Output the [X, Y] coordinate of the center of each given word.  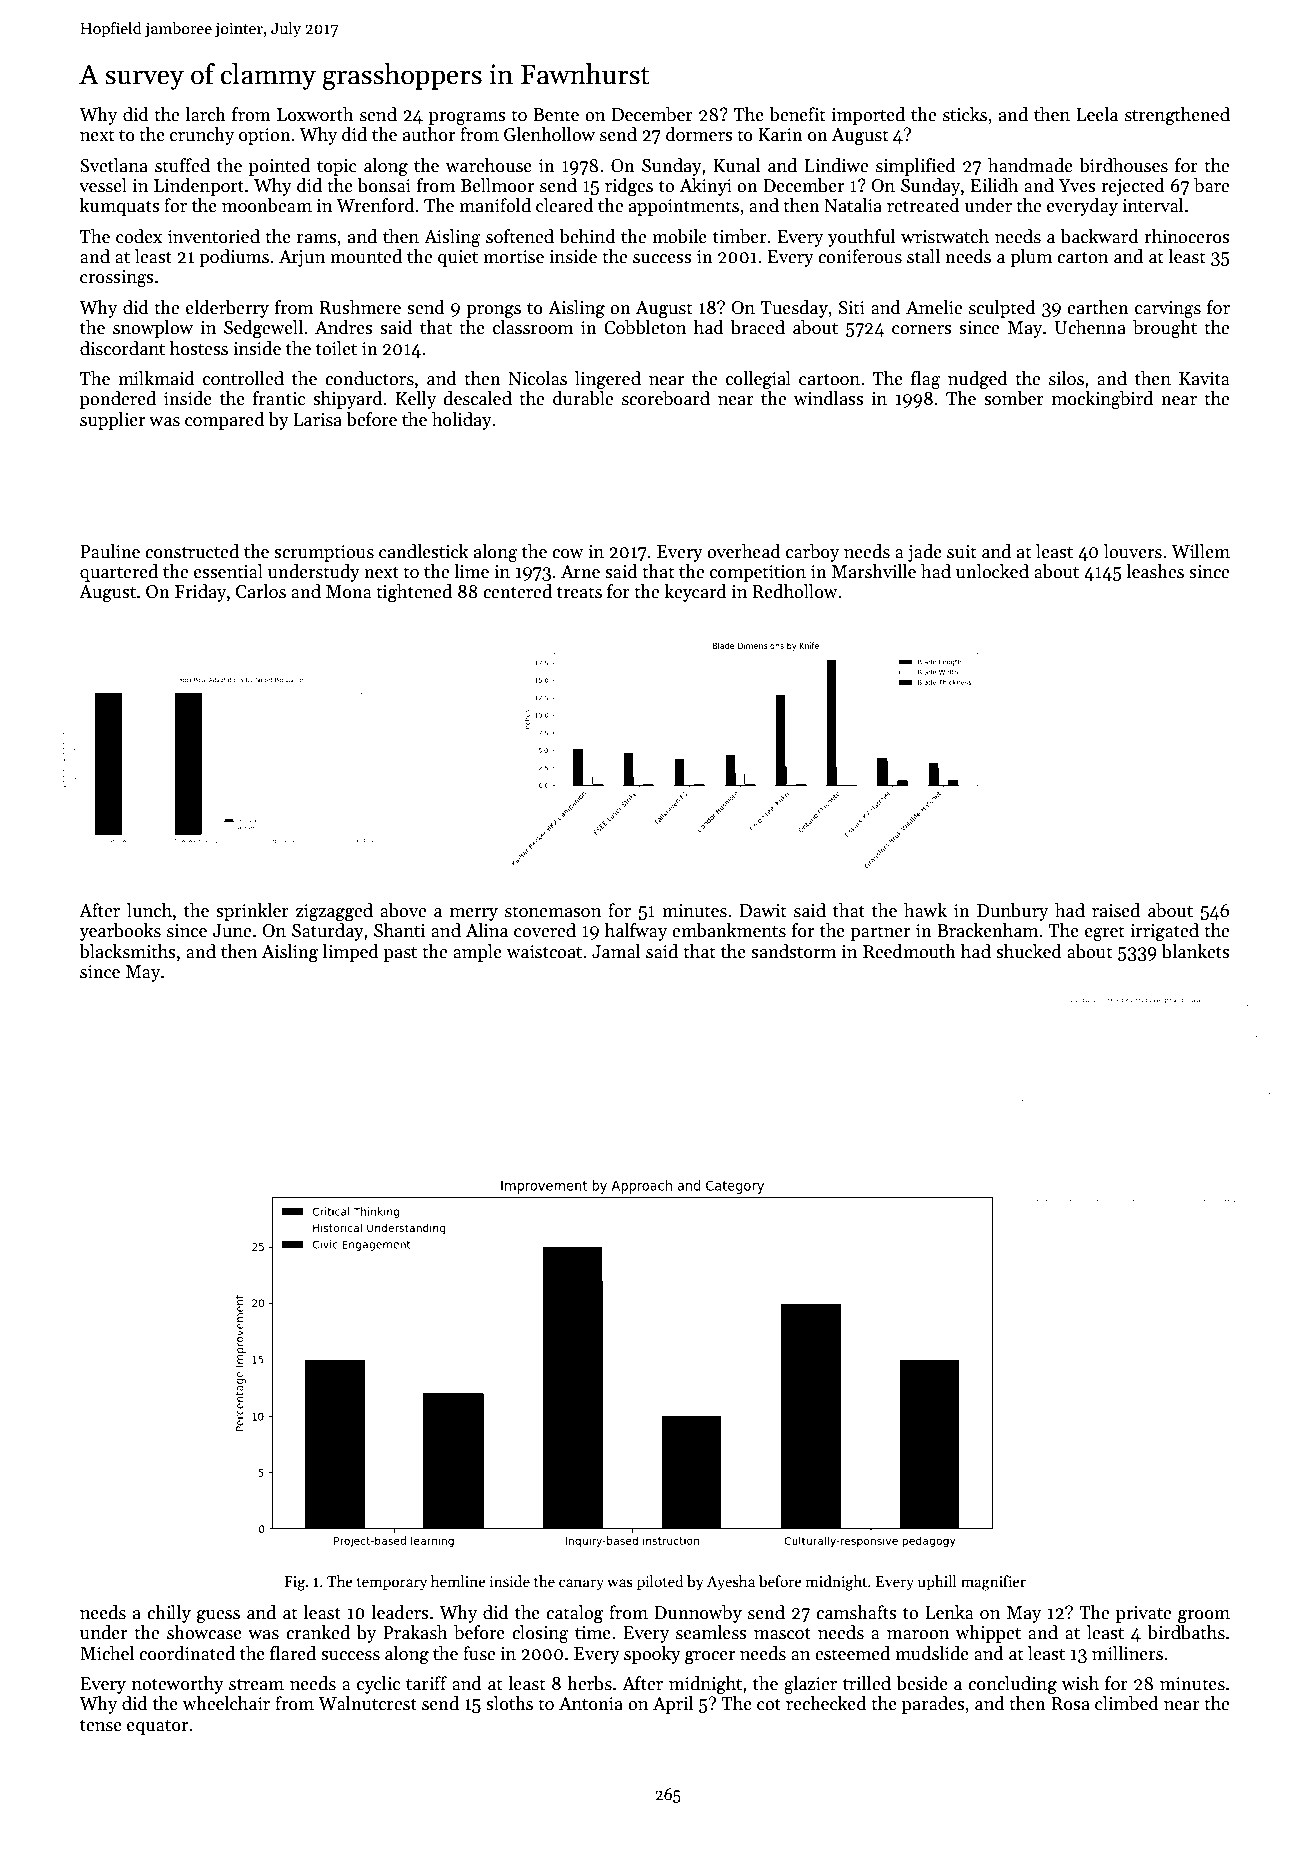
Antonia [591, 1704]
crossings [117, 279]
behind [587, 236]
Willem [1200, 551]
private [1143, 1614]
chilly [169, 1614]
